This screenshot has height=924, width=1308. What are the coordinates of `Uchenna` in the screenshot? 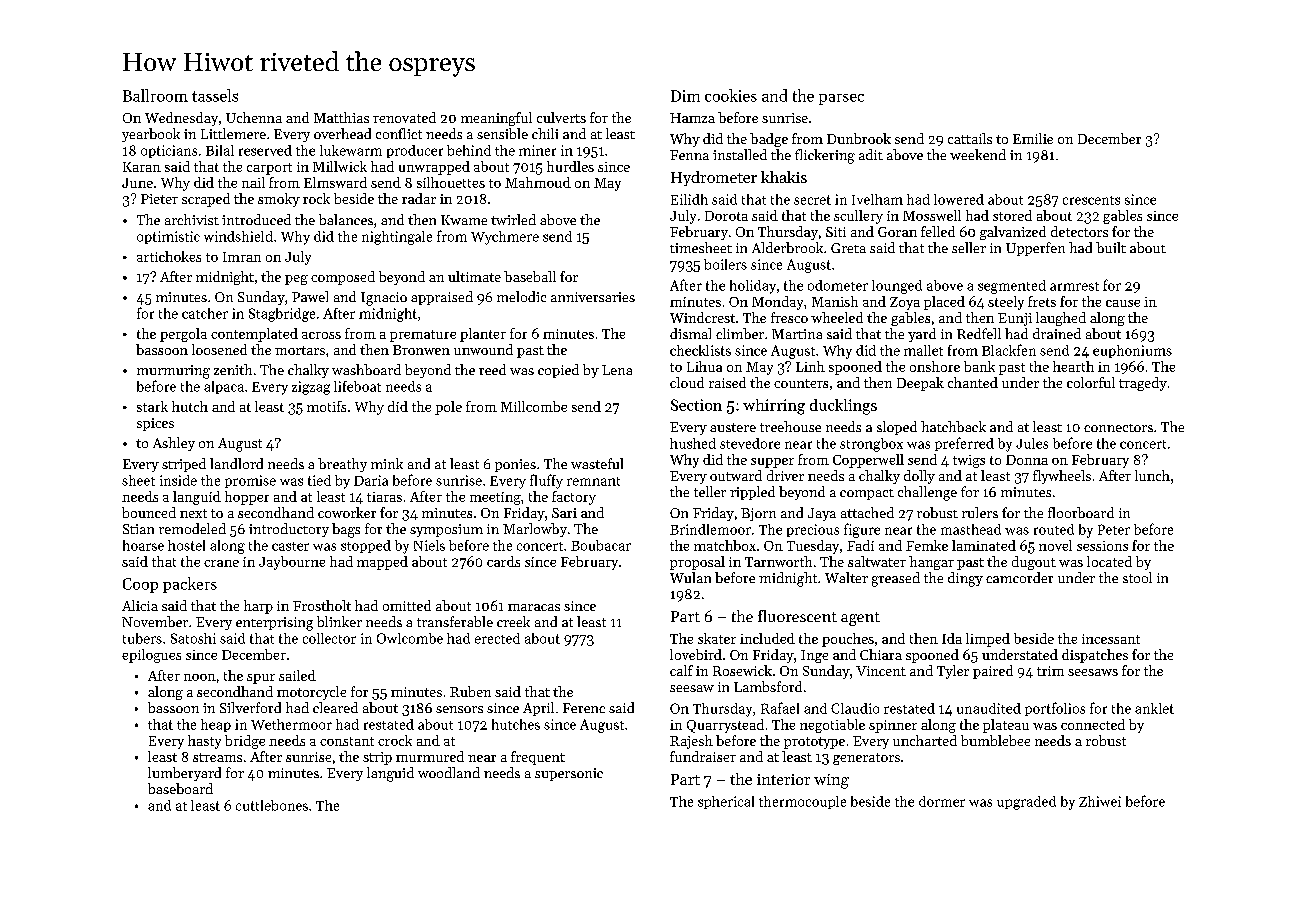 It's located at (254, 117).
